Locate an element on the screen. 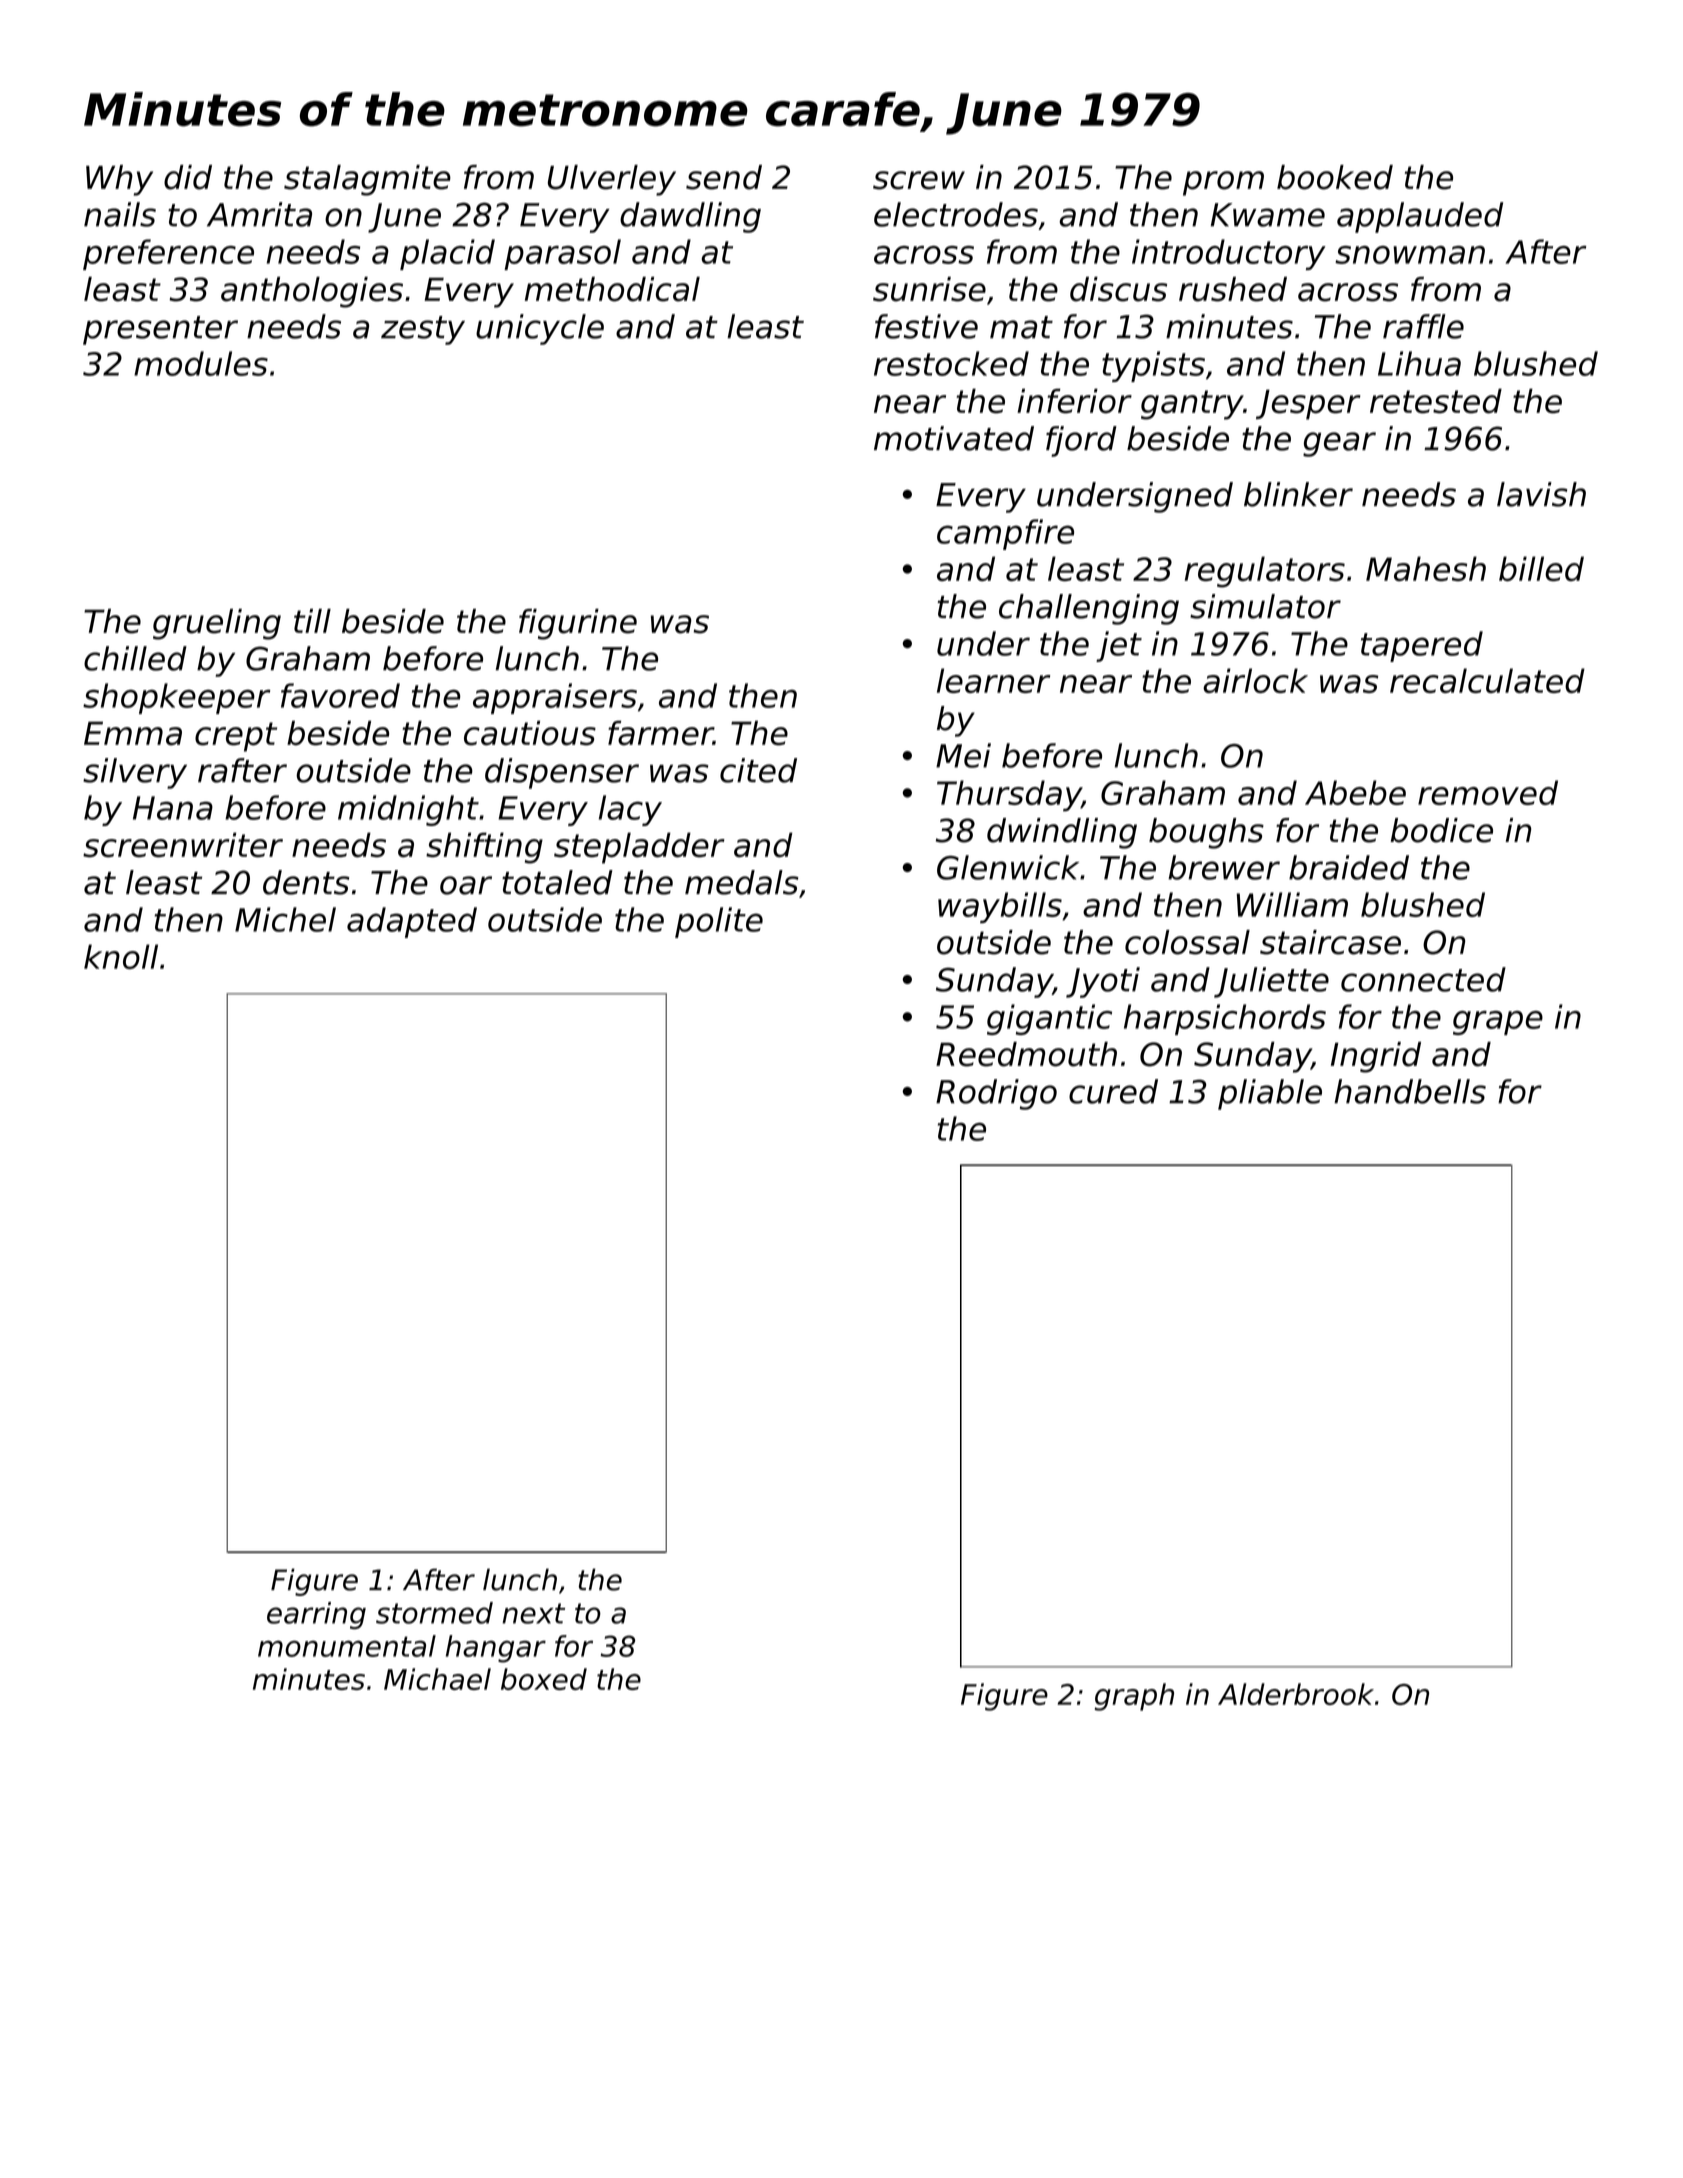  earring is located at coordinates (316, 1615).
